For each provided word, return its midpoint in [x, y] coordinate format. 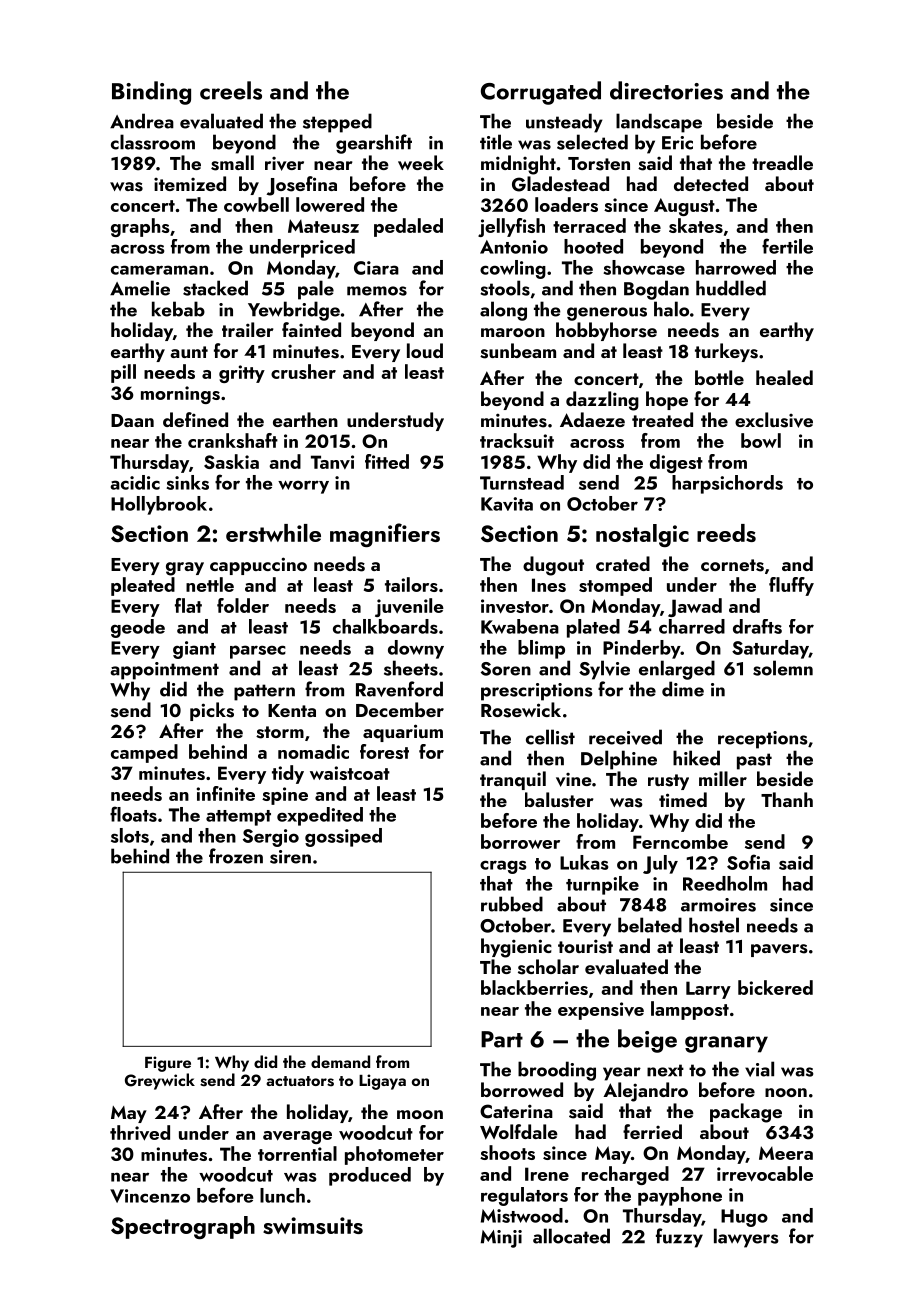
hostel [714, 925]
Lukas [584, 862]
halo [671, 309]
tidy [288, 774]
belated [650, 925]
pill [123, 373]
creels [231, 90]
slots [130, 835]
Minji [501, 1239]
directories [666, 90]
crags [503, 867]
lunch [282, 1195]
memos [377, 291]
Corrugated [541, 93]
